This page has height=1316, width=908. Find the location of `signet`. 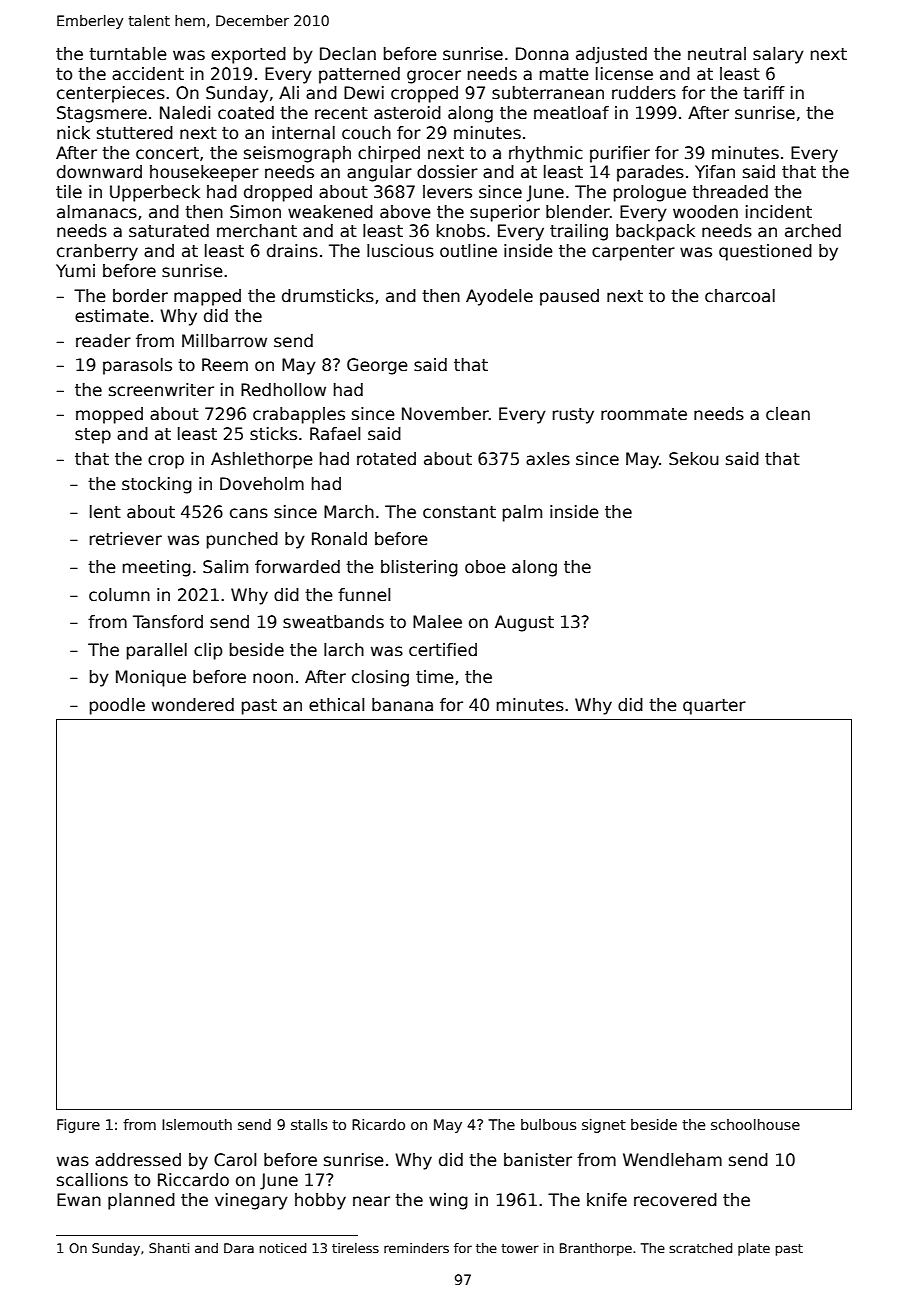

signet is located at coordinates (604, 1126).
